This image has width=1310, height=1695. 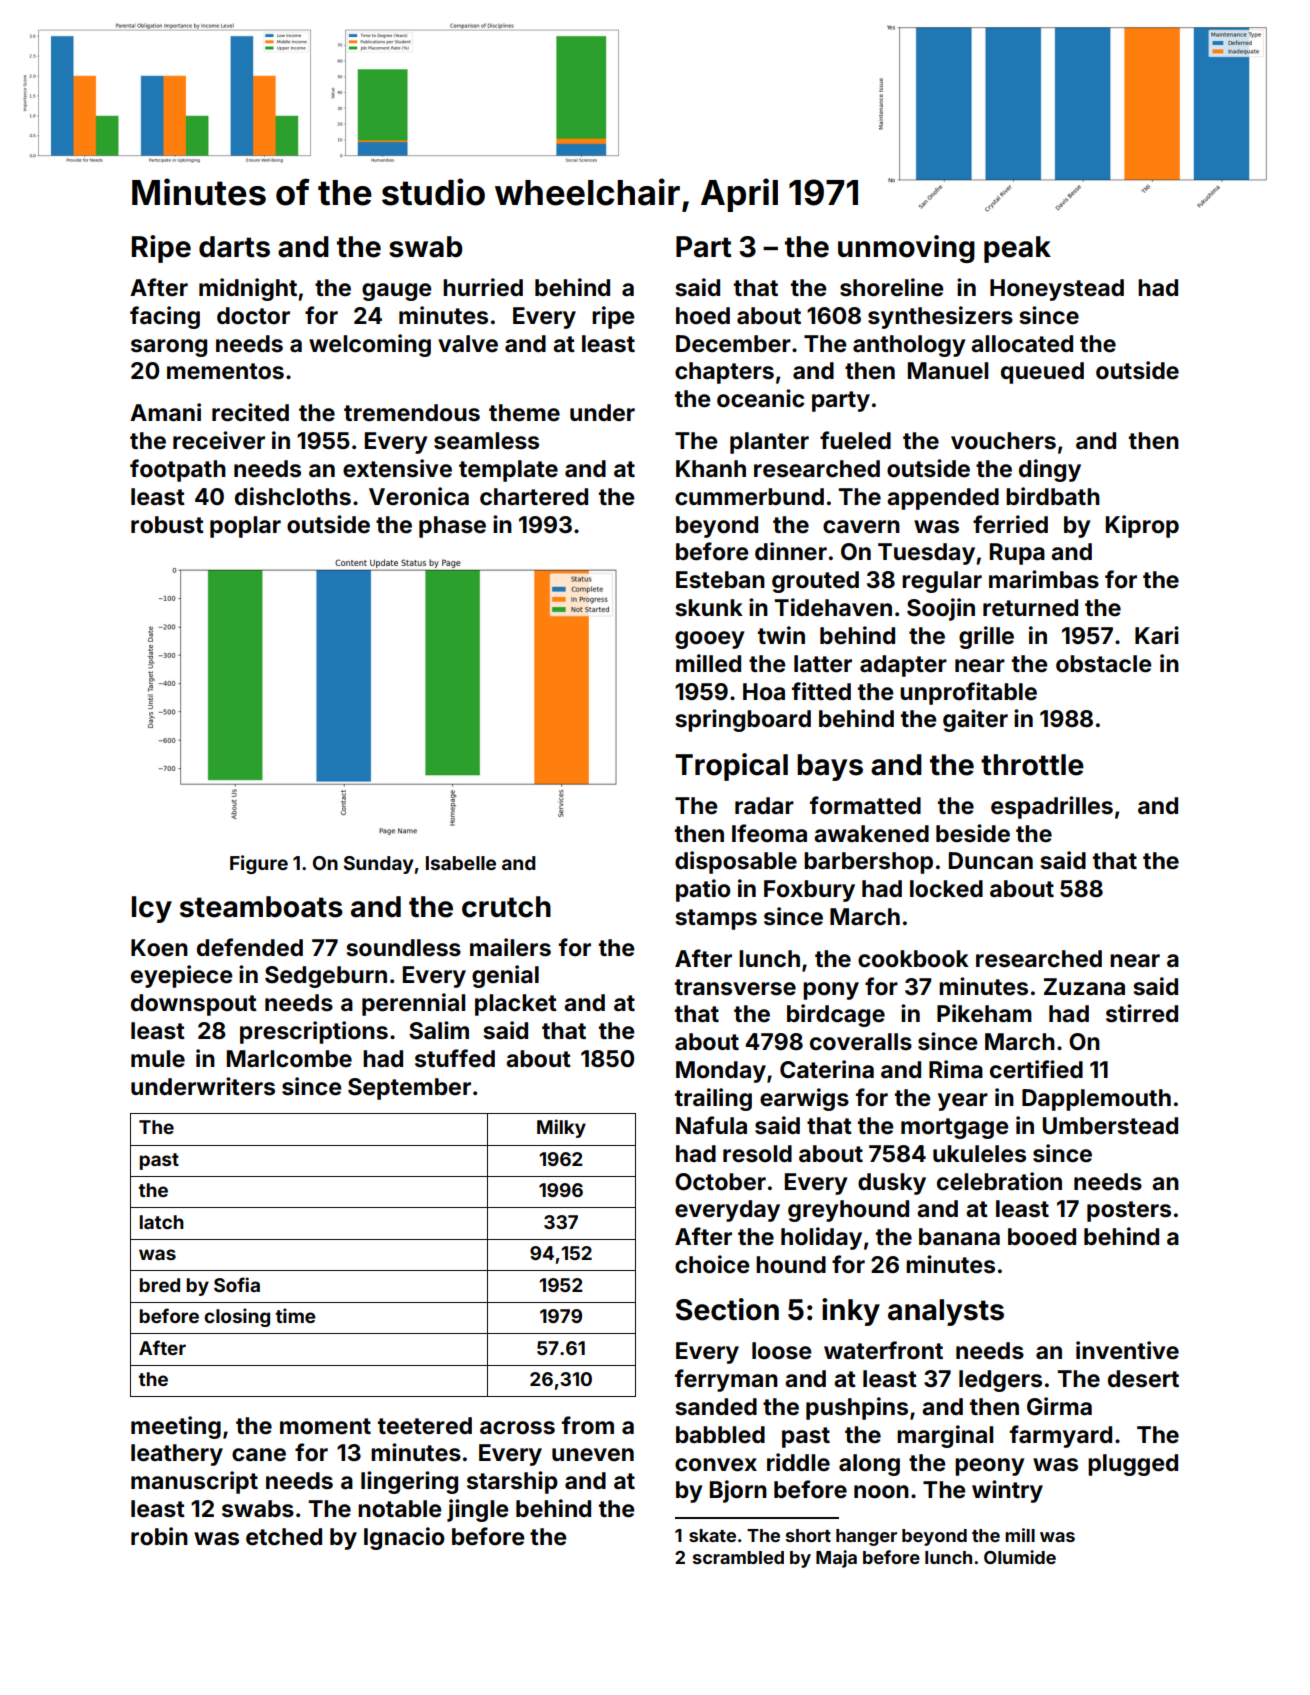 I want to click on grouted, so click(x=815, y=582).
